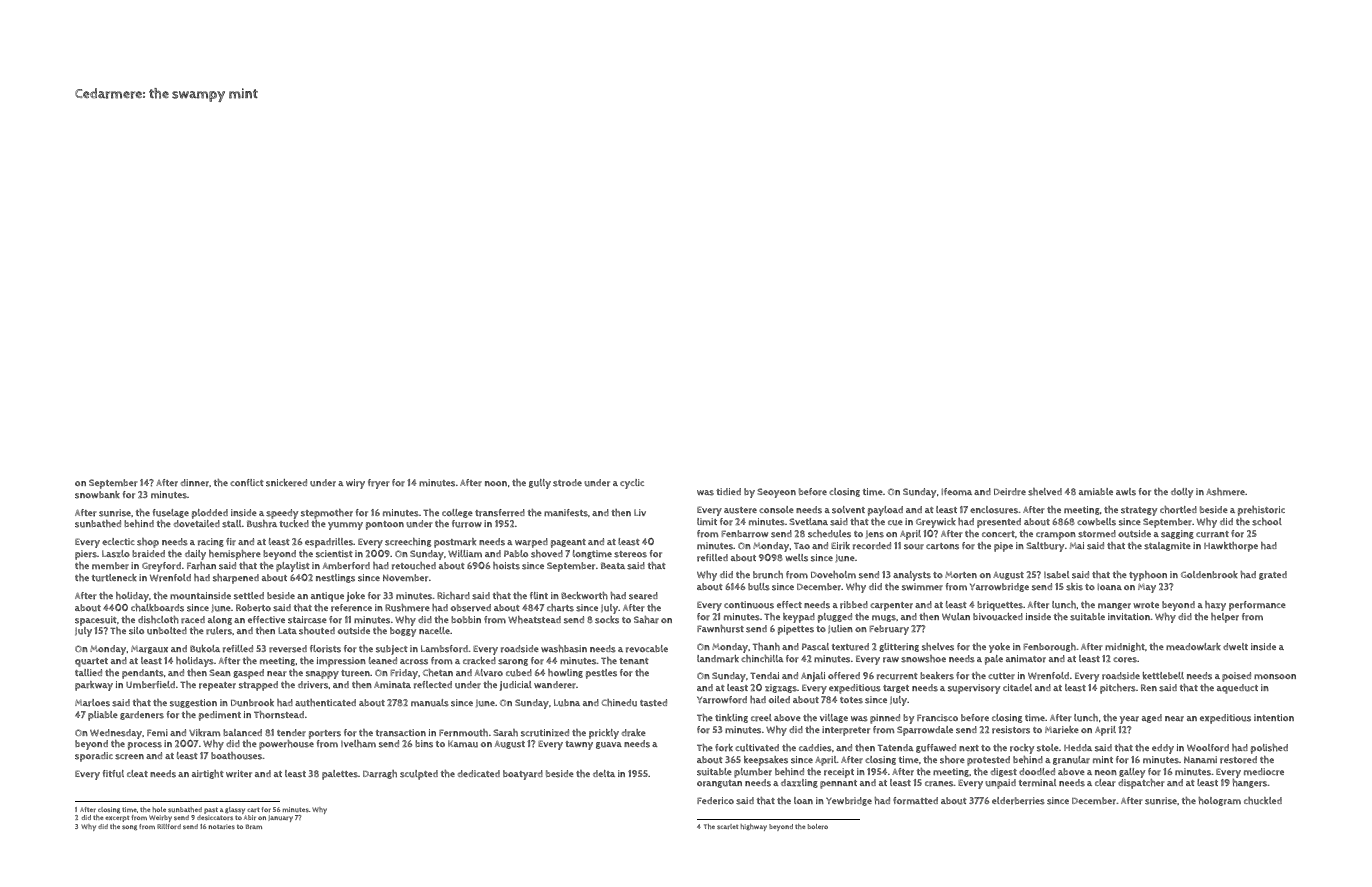 The width and height of the document is (1372, 887). What do you see at coordinates (749, 605) in the document?
I see `continuous` at bounding box center [749, 605].
